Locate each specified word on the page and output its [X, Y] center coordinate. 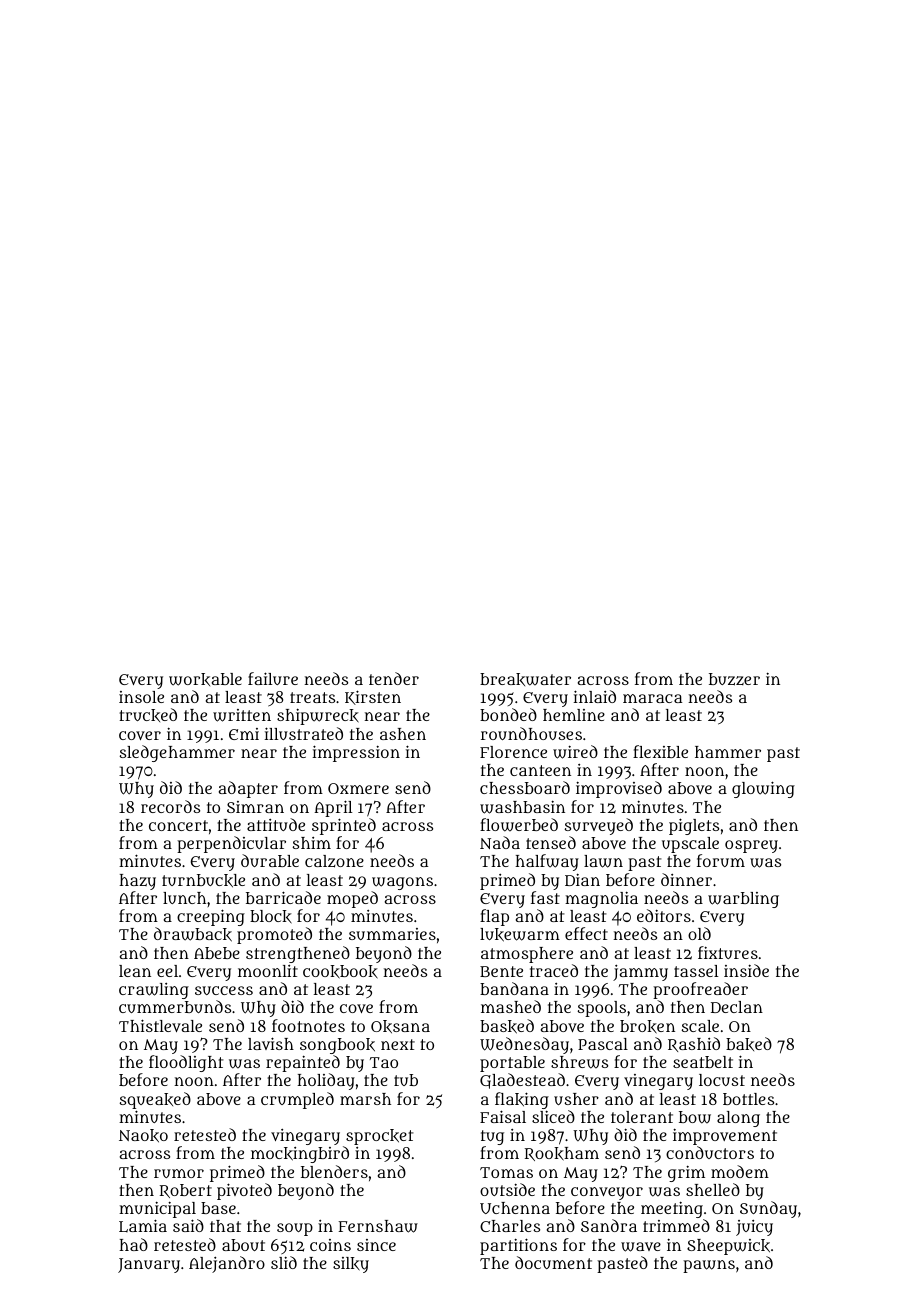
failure [273, 678]
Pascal [603, 1044]
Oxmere [358, 788]
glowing [763, 789]
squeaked [155, 1100]
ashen [403, 734]
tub [406, 1080]
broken [647, 1027]
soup [295, 1229]
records [170, 806]
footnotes [308, 1025]
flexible [660, 751]
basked [507, 1026]
